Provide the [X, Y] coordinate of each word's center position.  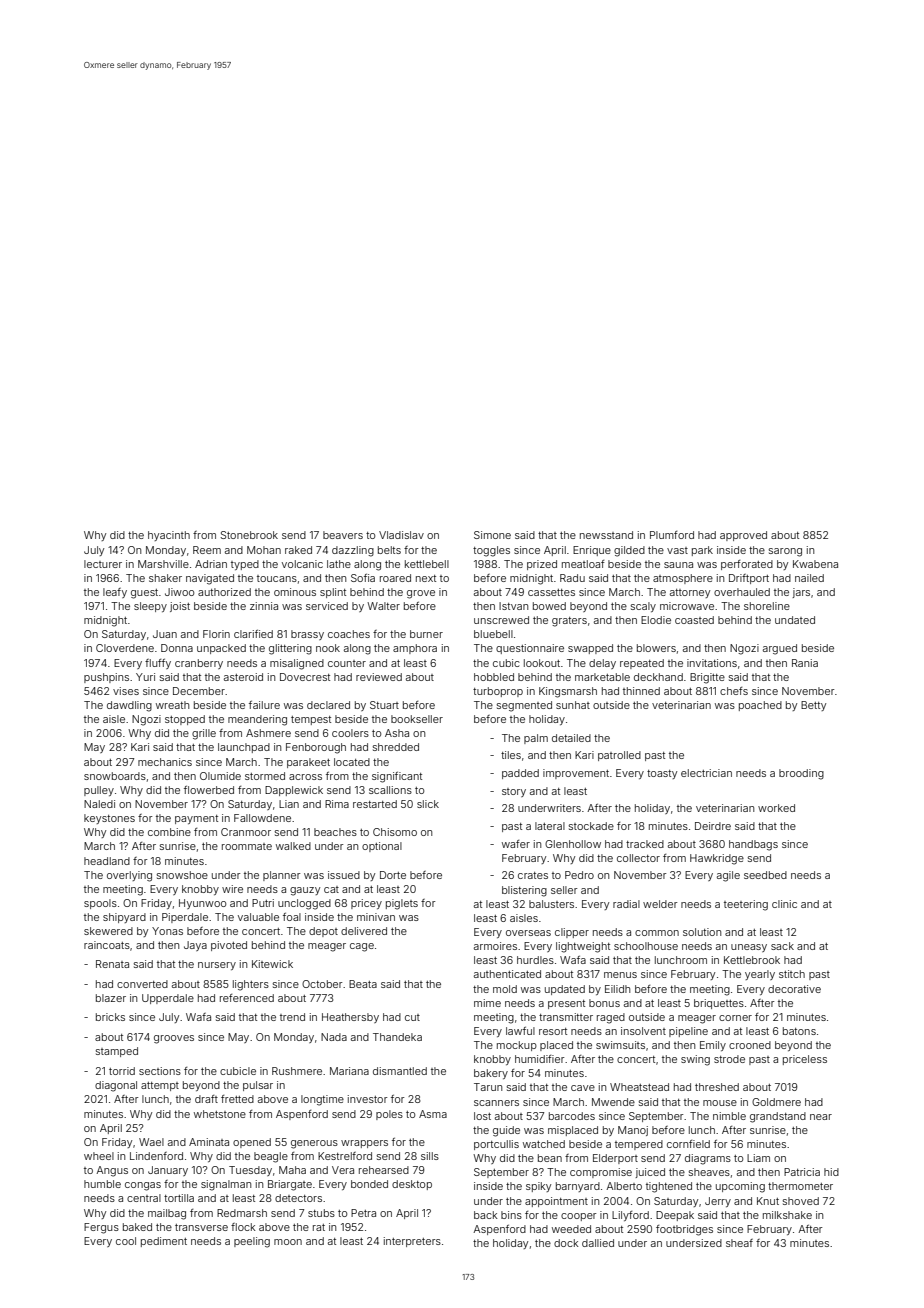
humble [102, 1184]
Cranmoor [246, 832]
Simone [492, 535]
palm [536, 739]
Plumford [672, 535]
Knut [768, 1201]
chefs [734, 691]
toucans [277, 578]
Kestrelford [345, 1156]
